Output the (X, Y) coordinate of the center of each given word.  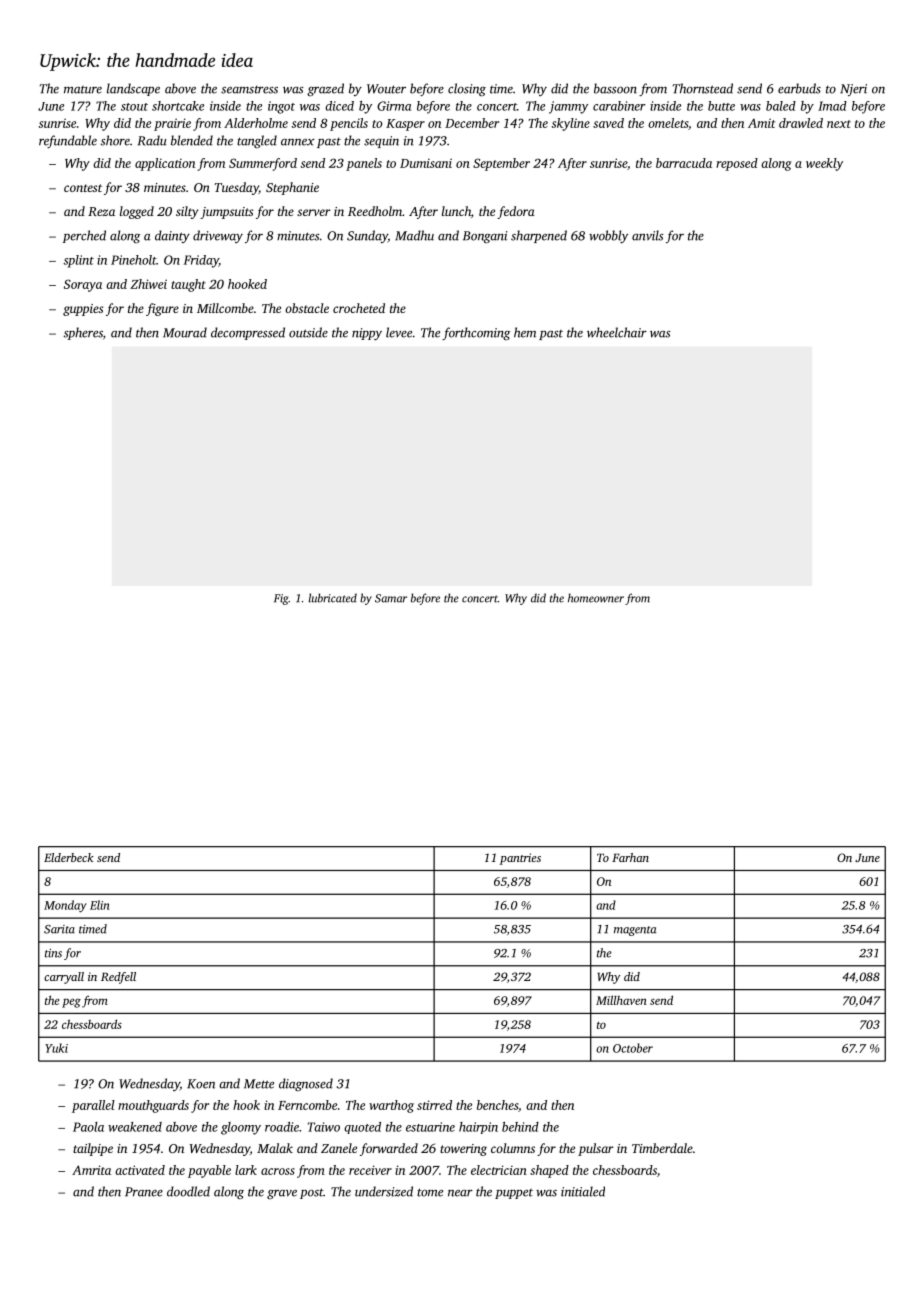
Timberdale (662, 1148)
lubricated (333, 598)
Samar (391, 598)
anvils (648, 235)
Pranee (144, 1192)
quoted (362, 1128)
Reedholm (375, 211)
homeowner (596, 598)
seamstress (249, 90)
